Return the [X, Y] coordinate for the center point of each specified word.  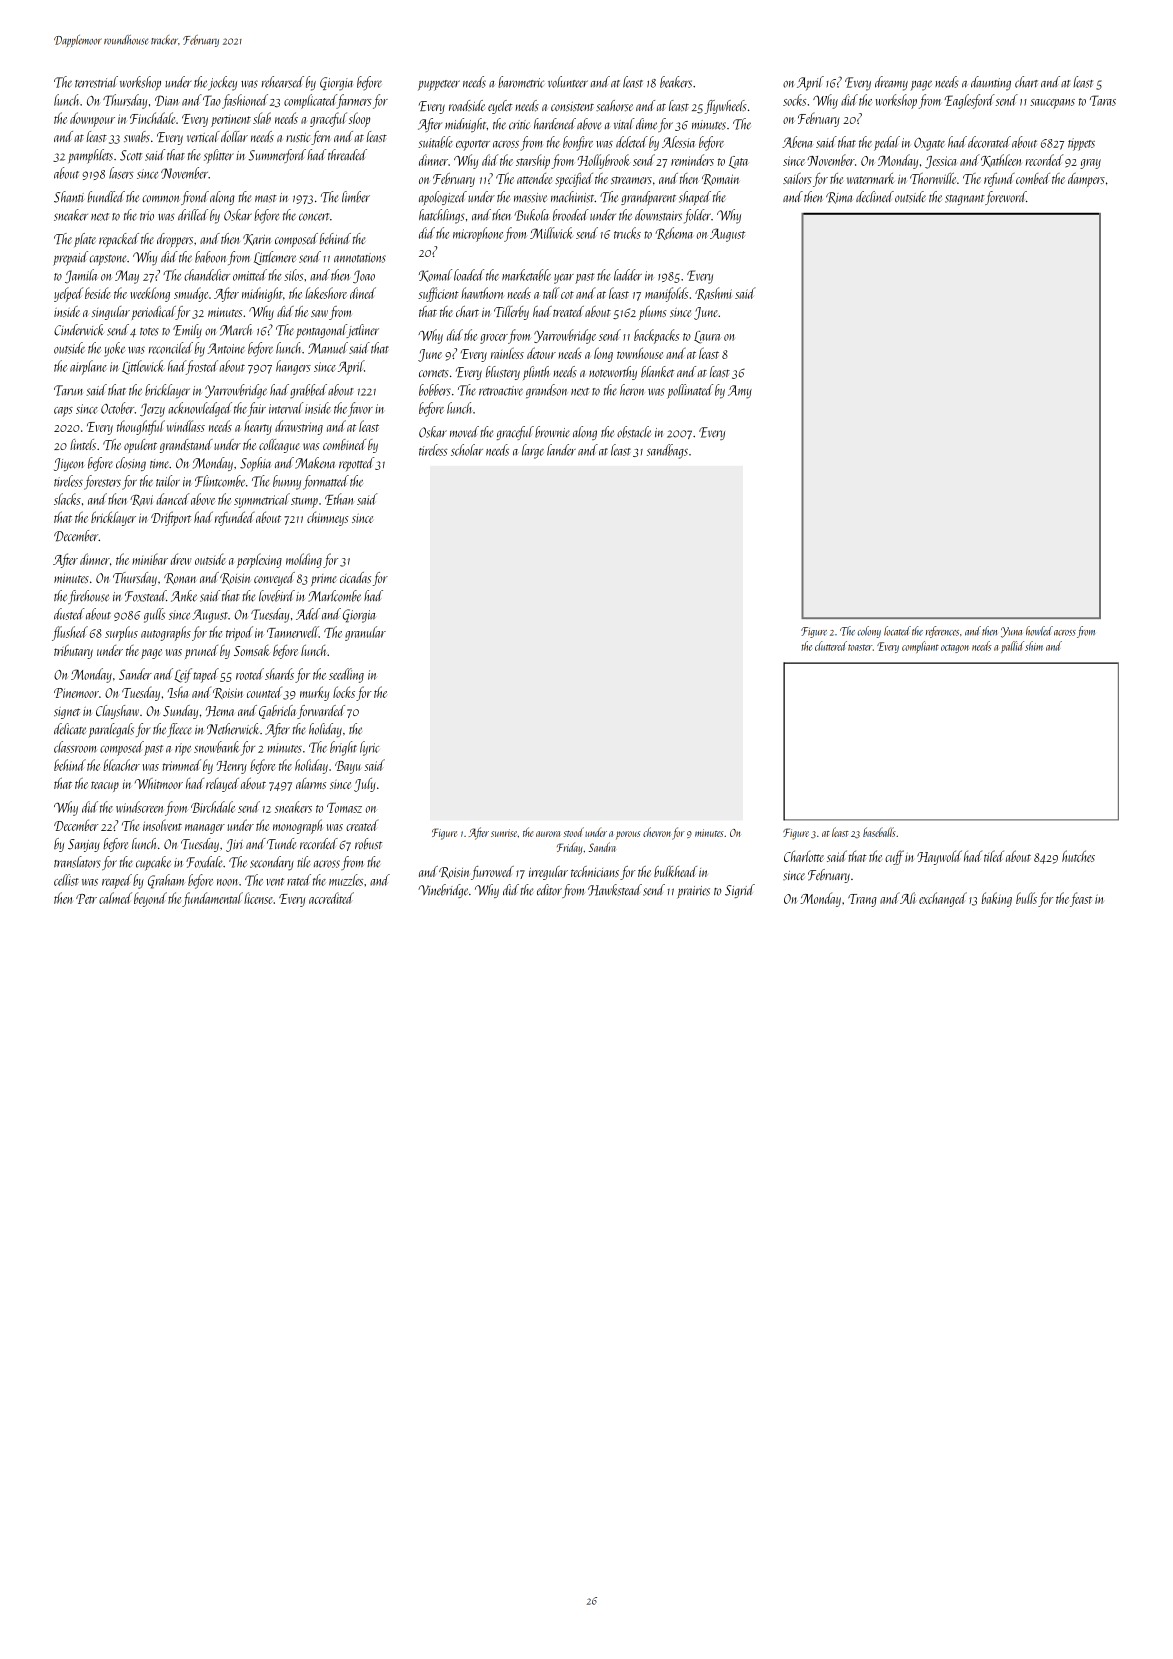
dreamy [891, 83]
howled [1039, 631]
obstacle [634, 432]
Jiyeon [69, 464]
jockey [222, 83]
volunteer [568, 82]
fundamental [212, 899]
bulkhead [675, 871]
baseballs [879, 832]
